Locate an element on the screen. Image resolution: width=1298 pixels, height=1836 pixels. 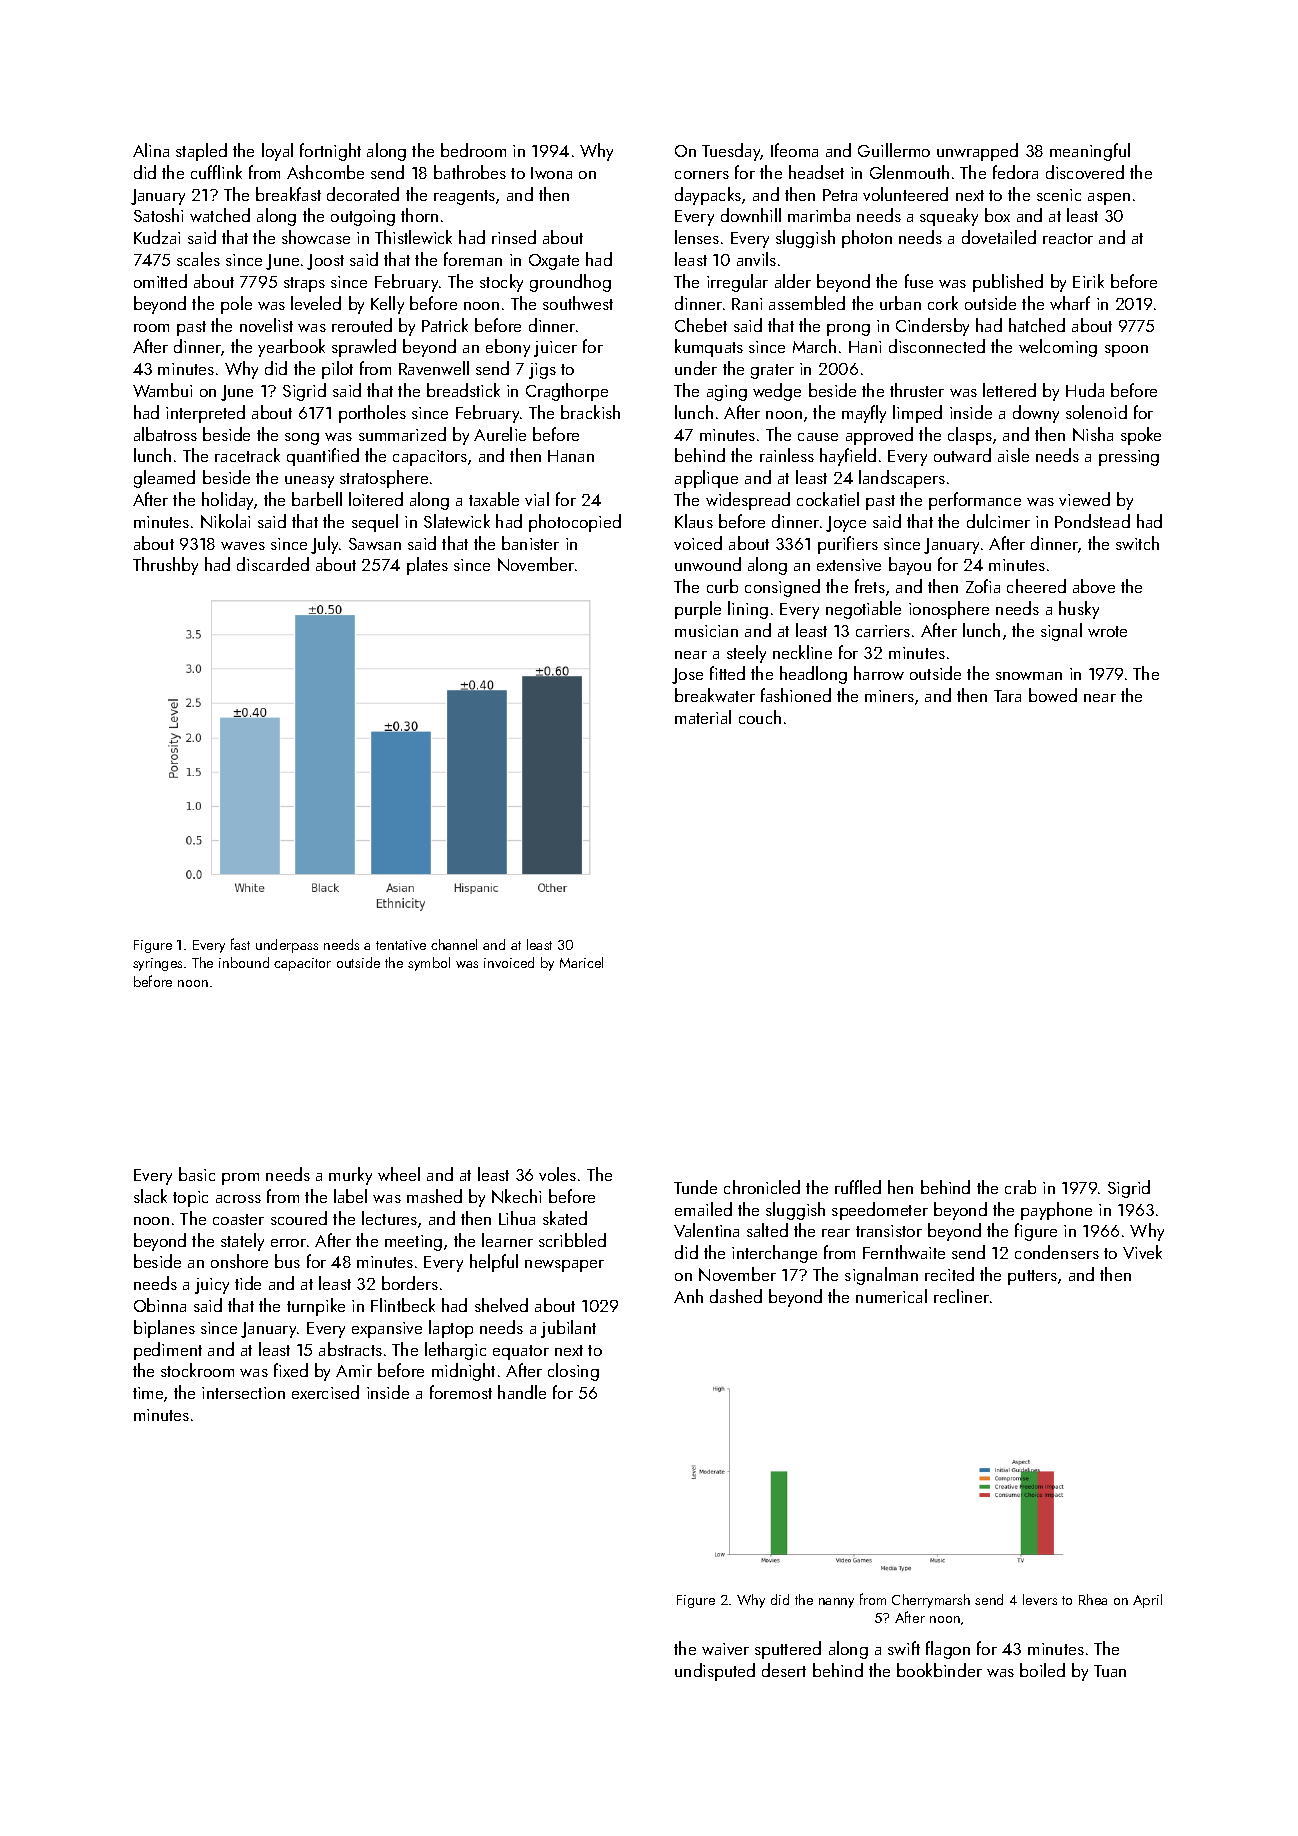
voles is located at coordinates (557, 1174).
